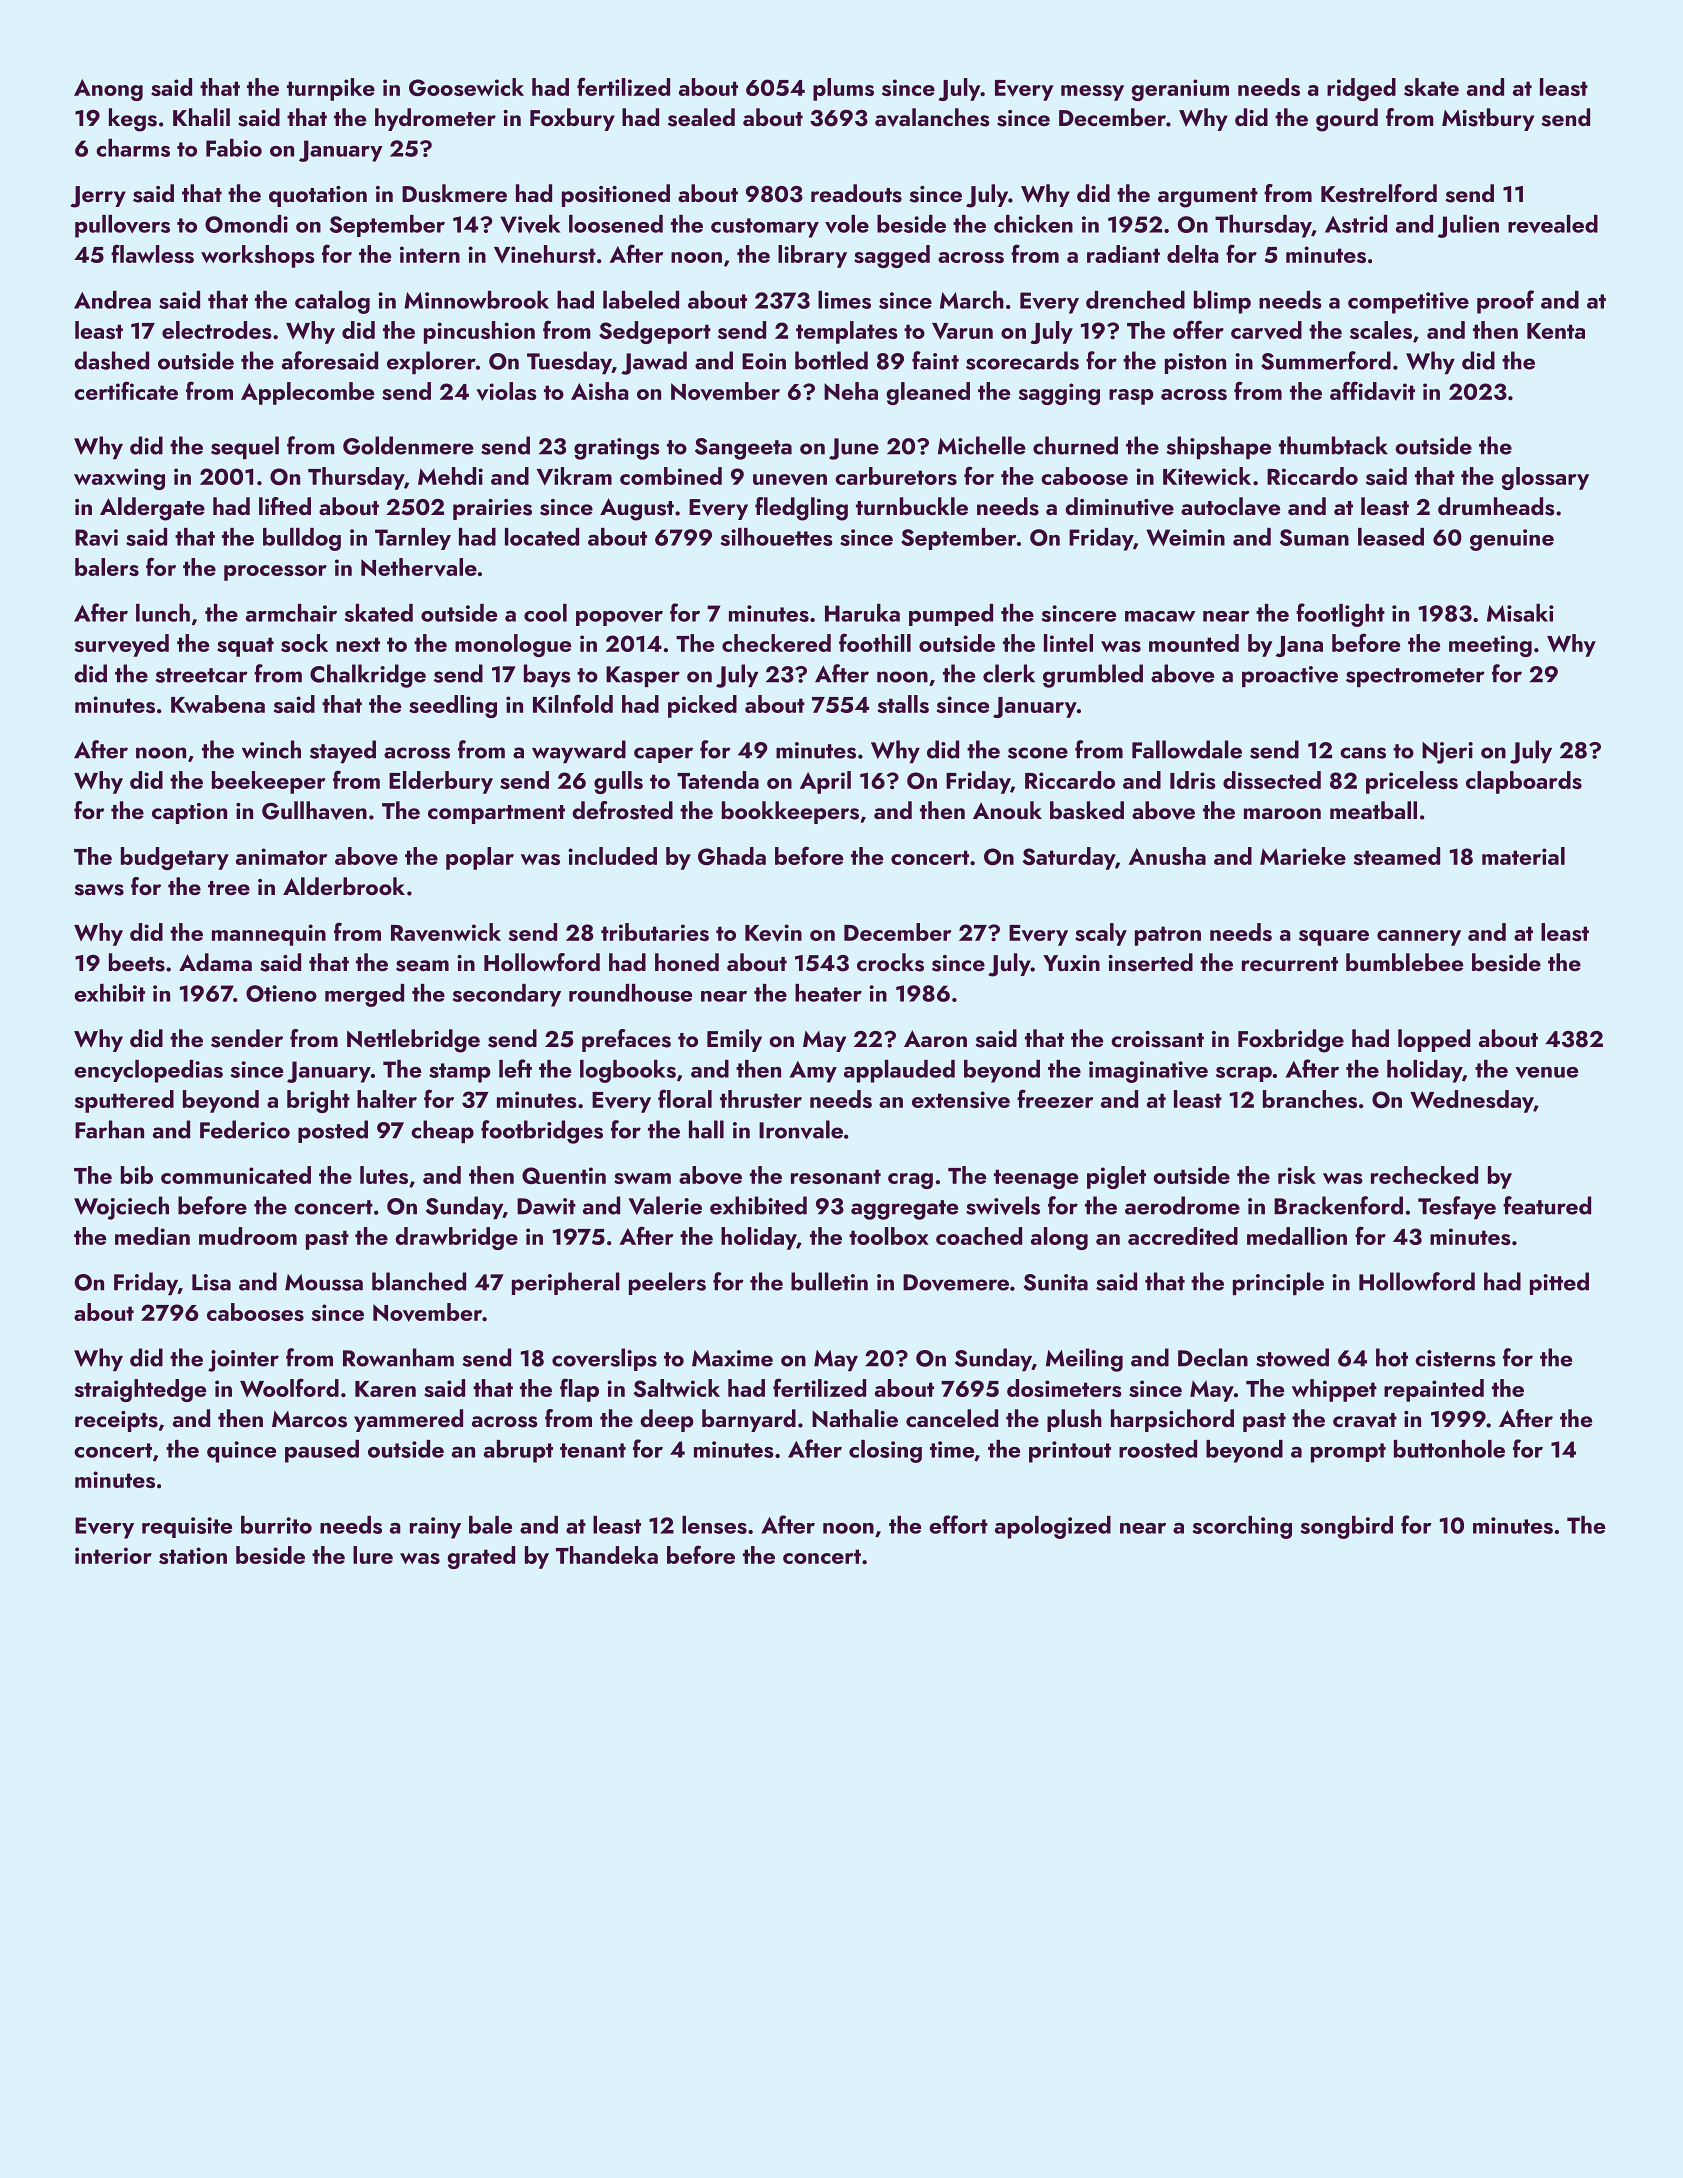 The image size is (1683, 2178). Describe the element at coordinates (413, 1041) in the image. I see `Nettlebridge` at that location.
